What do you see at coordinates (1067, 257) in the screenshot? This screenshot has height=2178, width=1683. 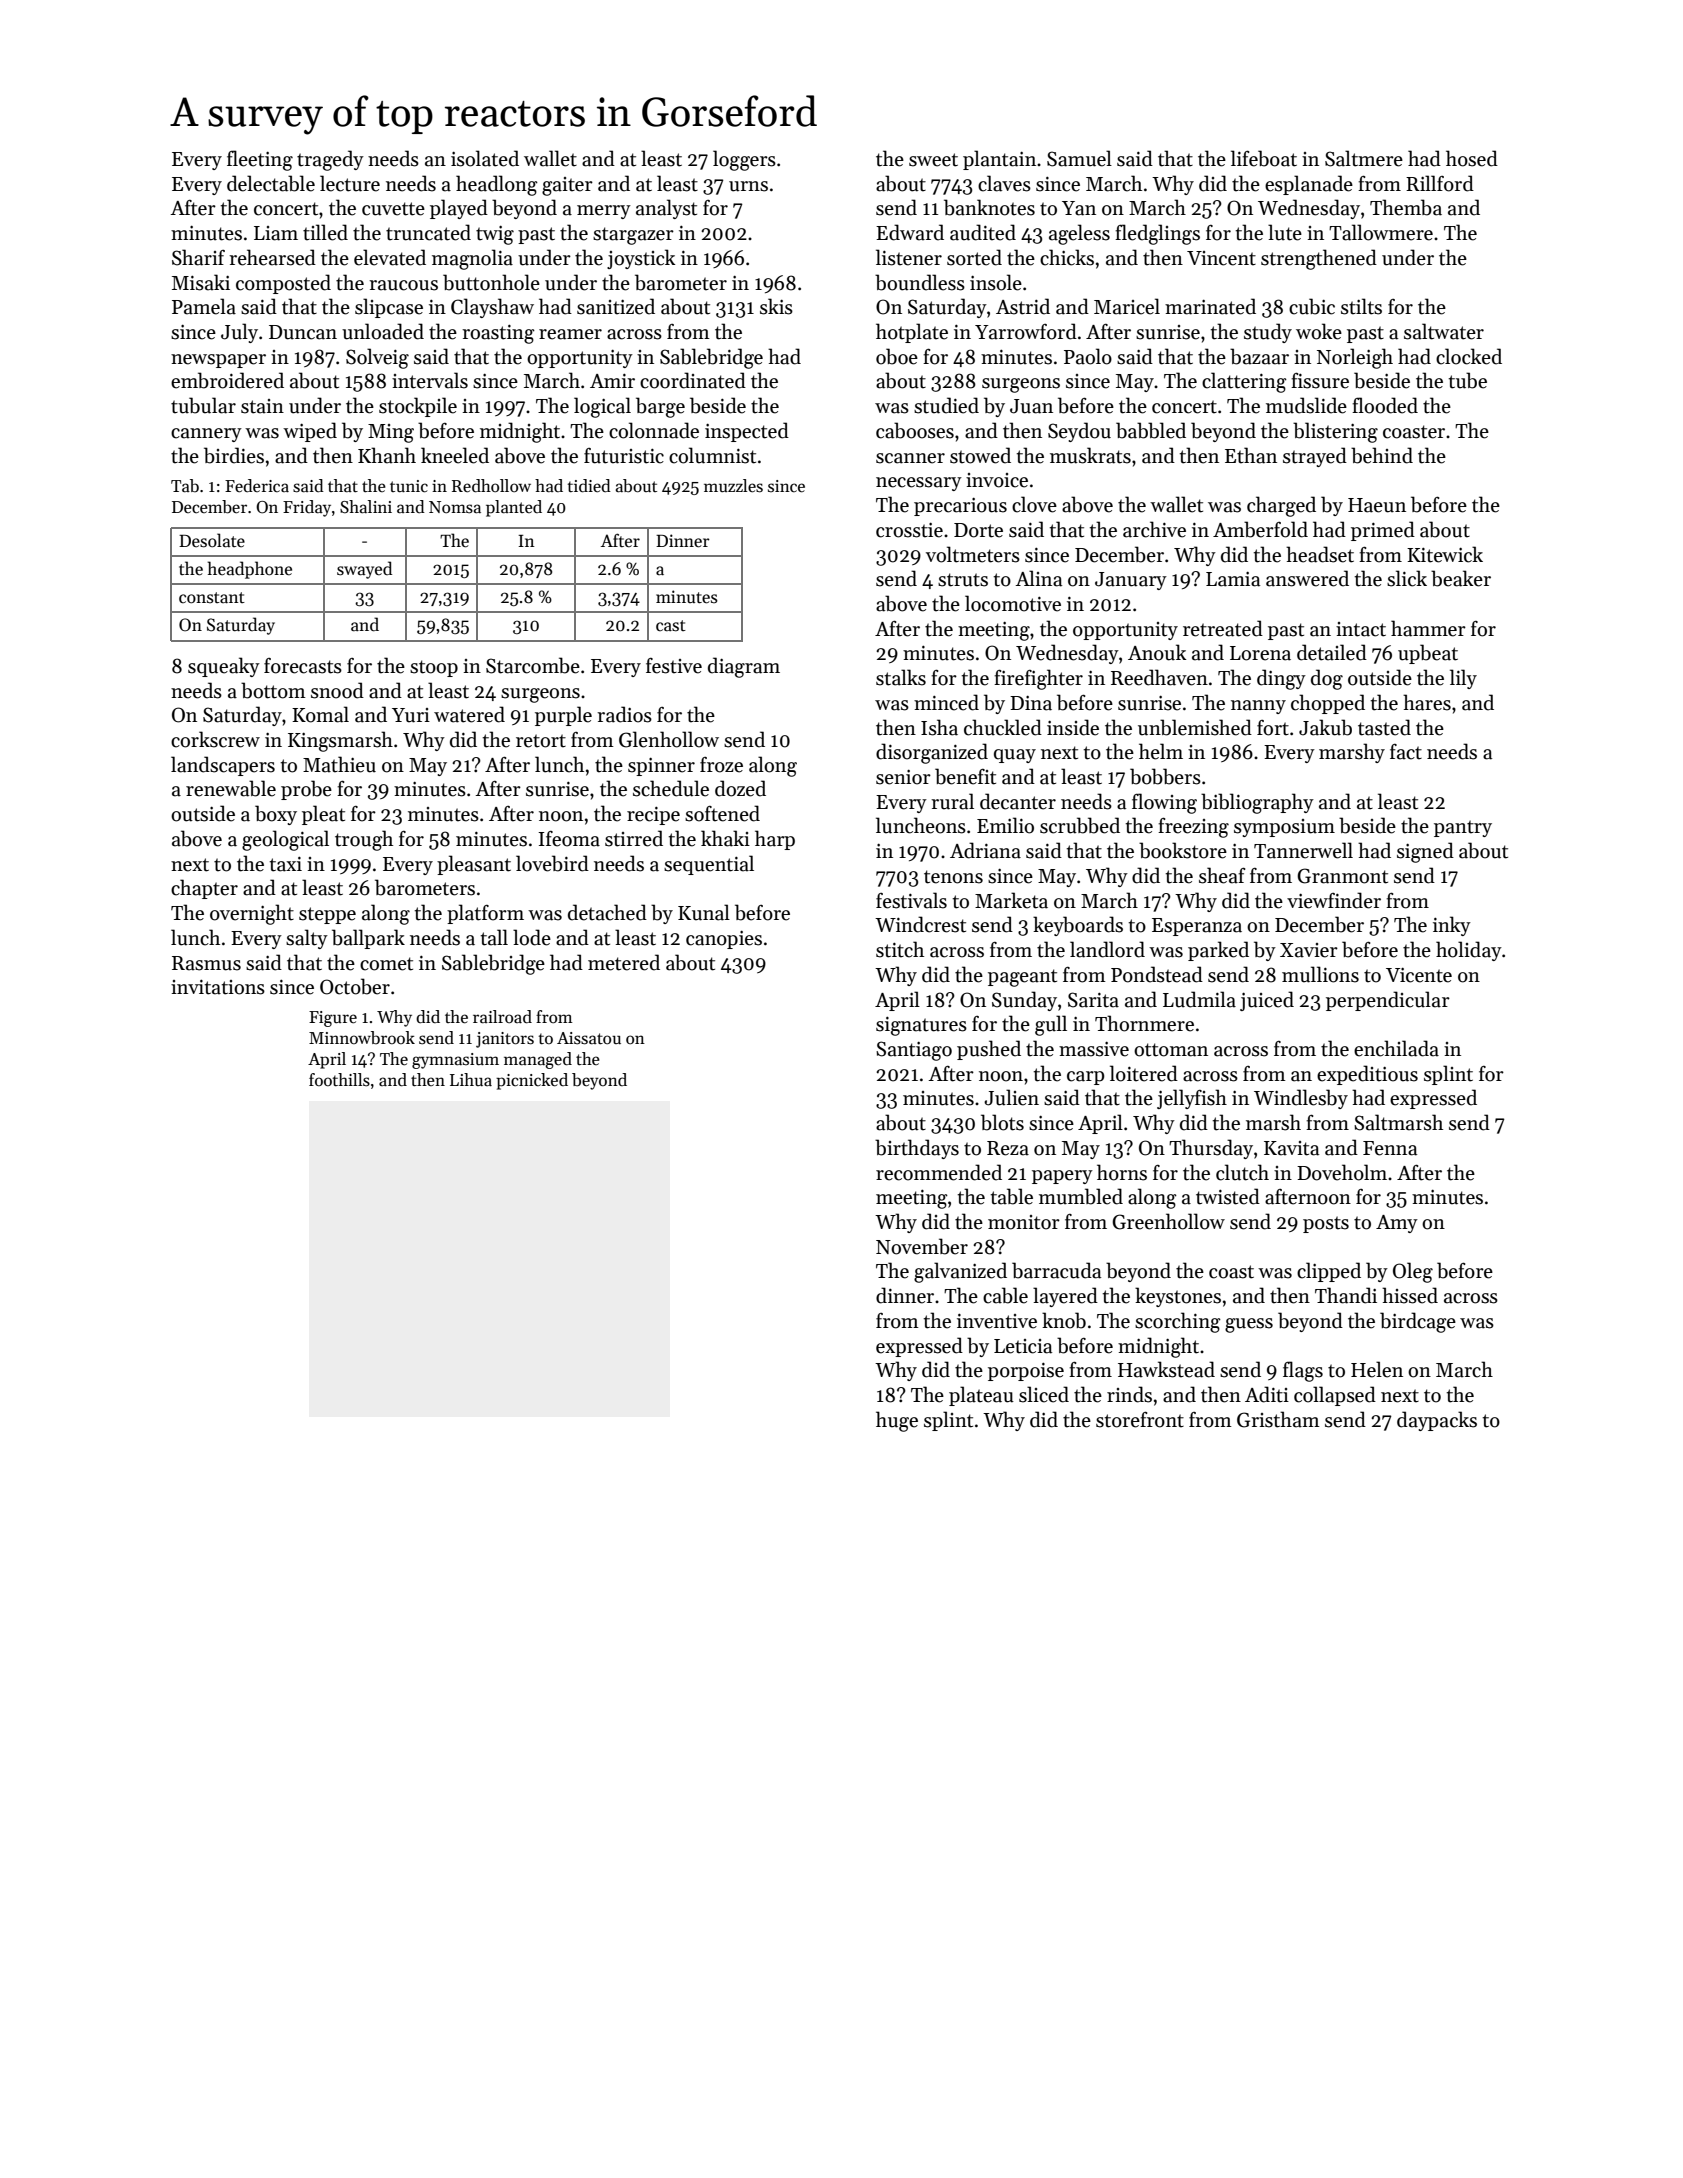 I see `chicks` at bounding box center [1067, 257].
